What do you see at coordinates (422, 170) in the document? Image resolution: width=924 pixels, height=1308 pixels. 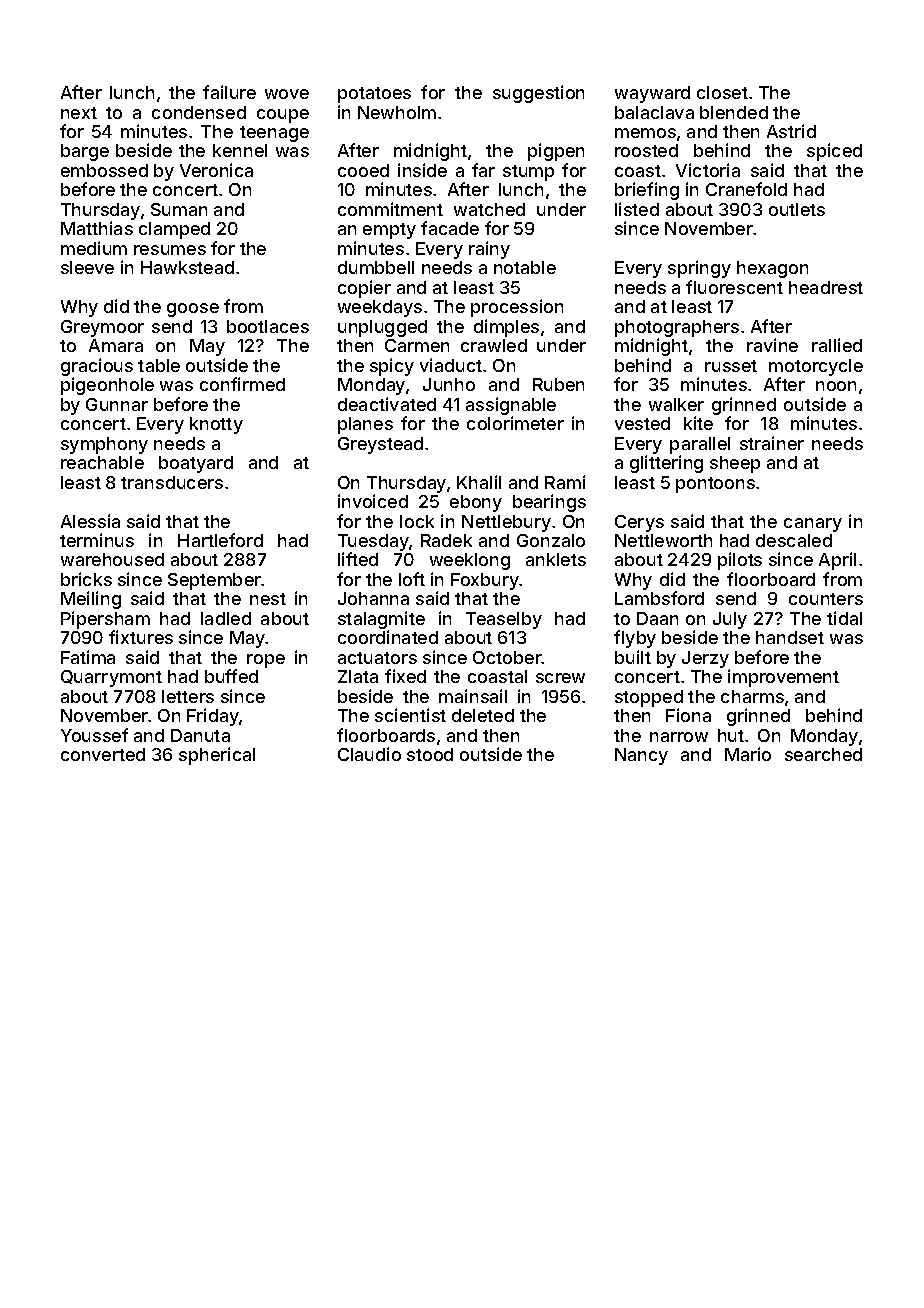 I see `inside` at bounding box center [422, 170].
